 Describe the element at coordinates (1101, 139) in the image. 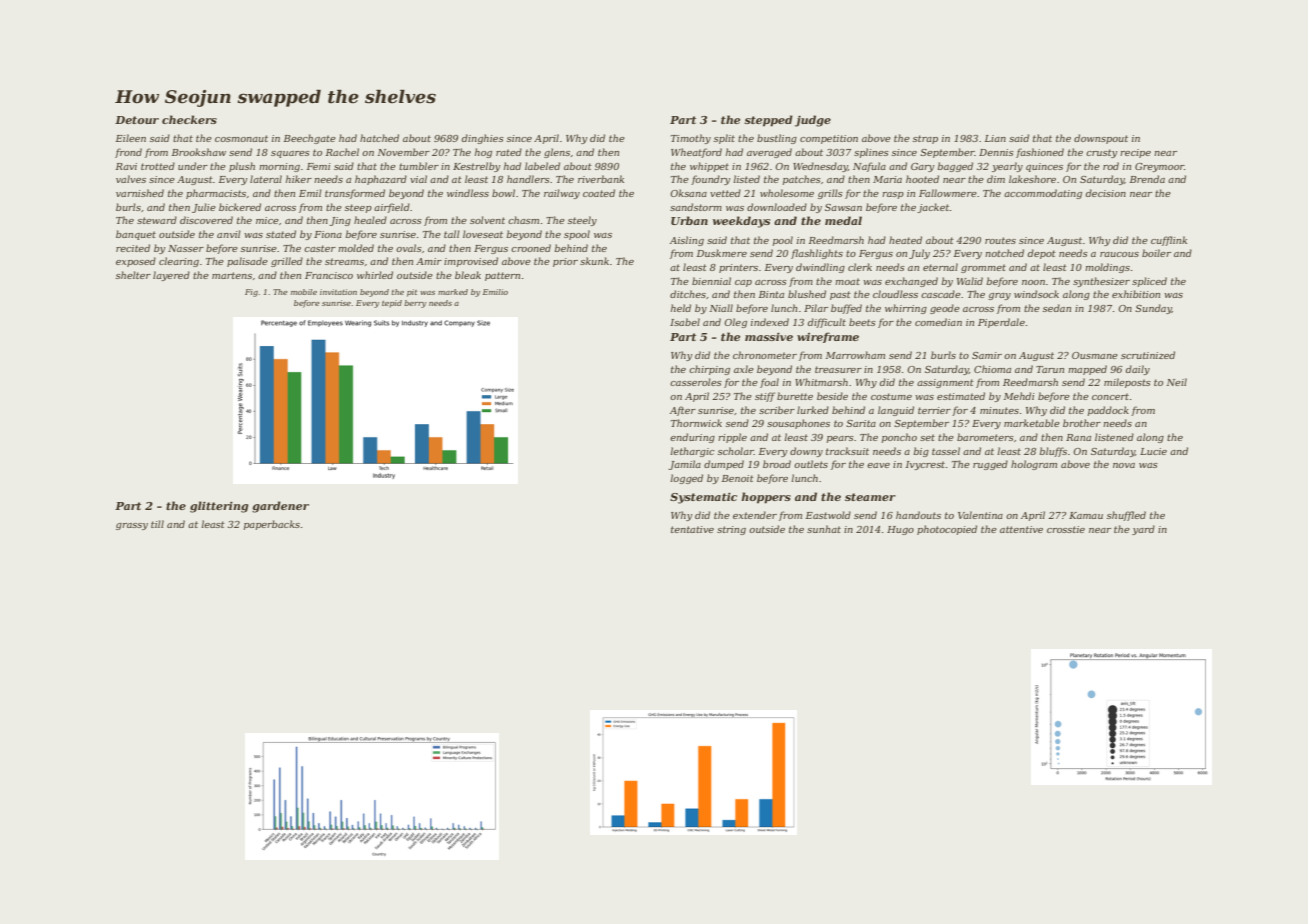

I see `downspout` at that location.
